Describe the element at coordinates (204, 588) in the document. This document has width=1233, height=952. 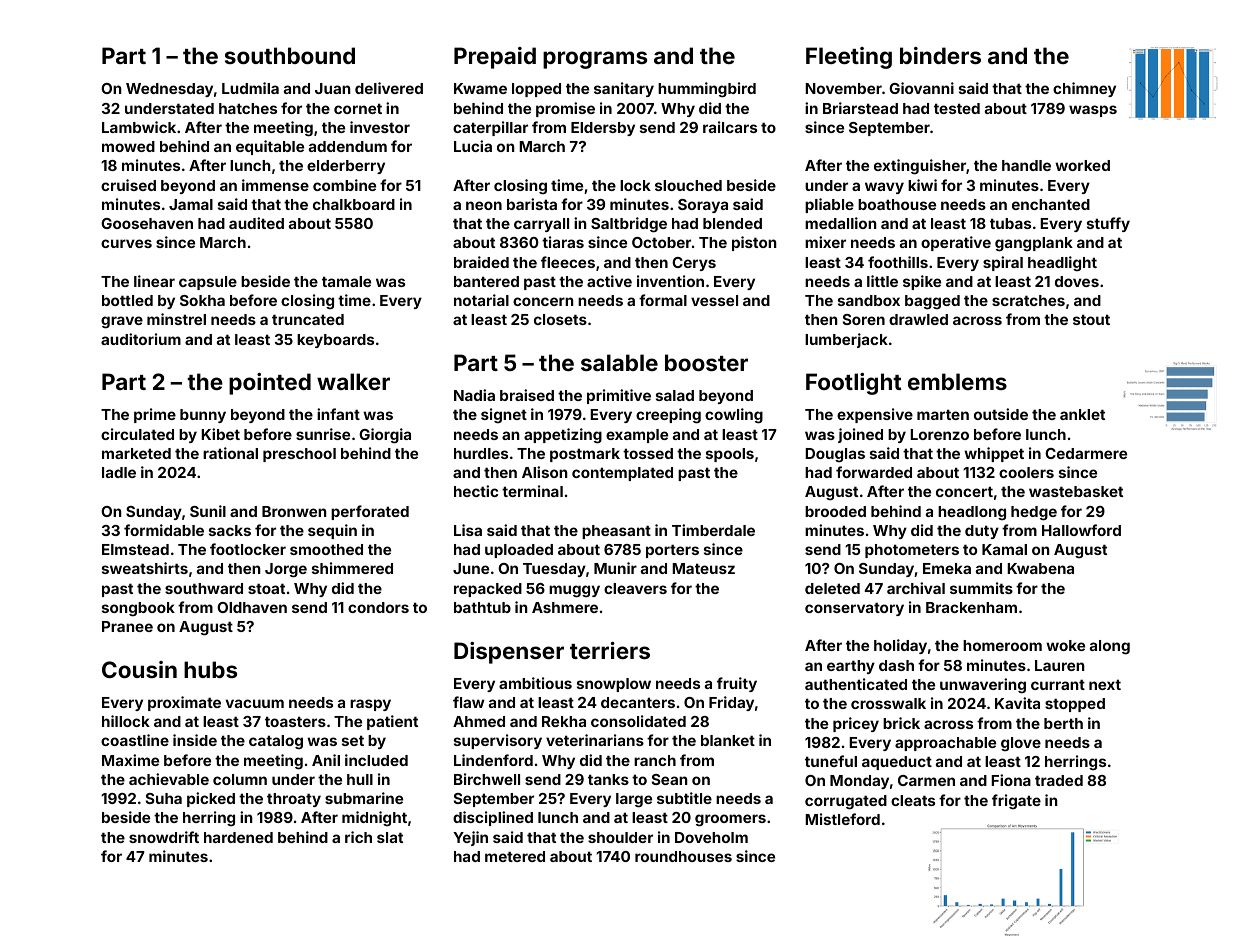
I see `southward` at that location.
